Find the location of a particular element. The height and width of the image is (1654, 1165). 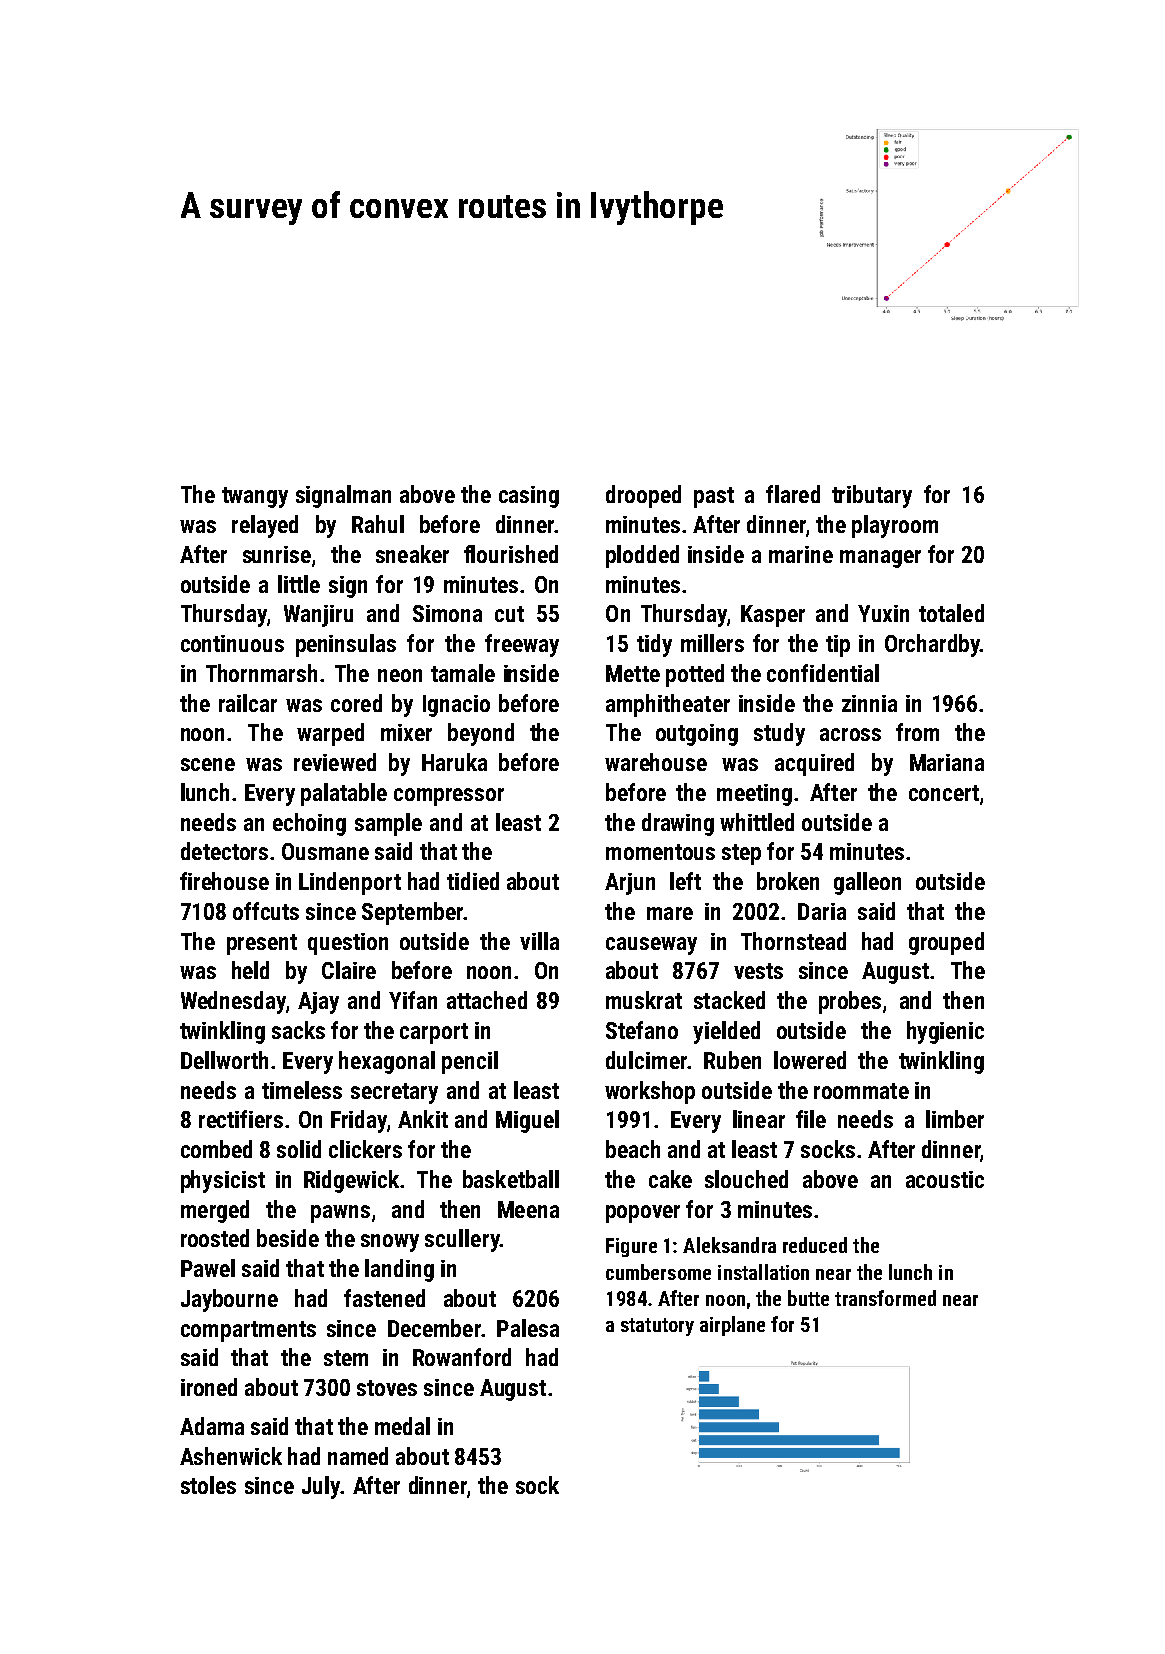

stoles is located at coordinates (208, 1485).
